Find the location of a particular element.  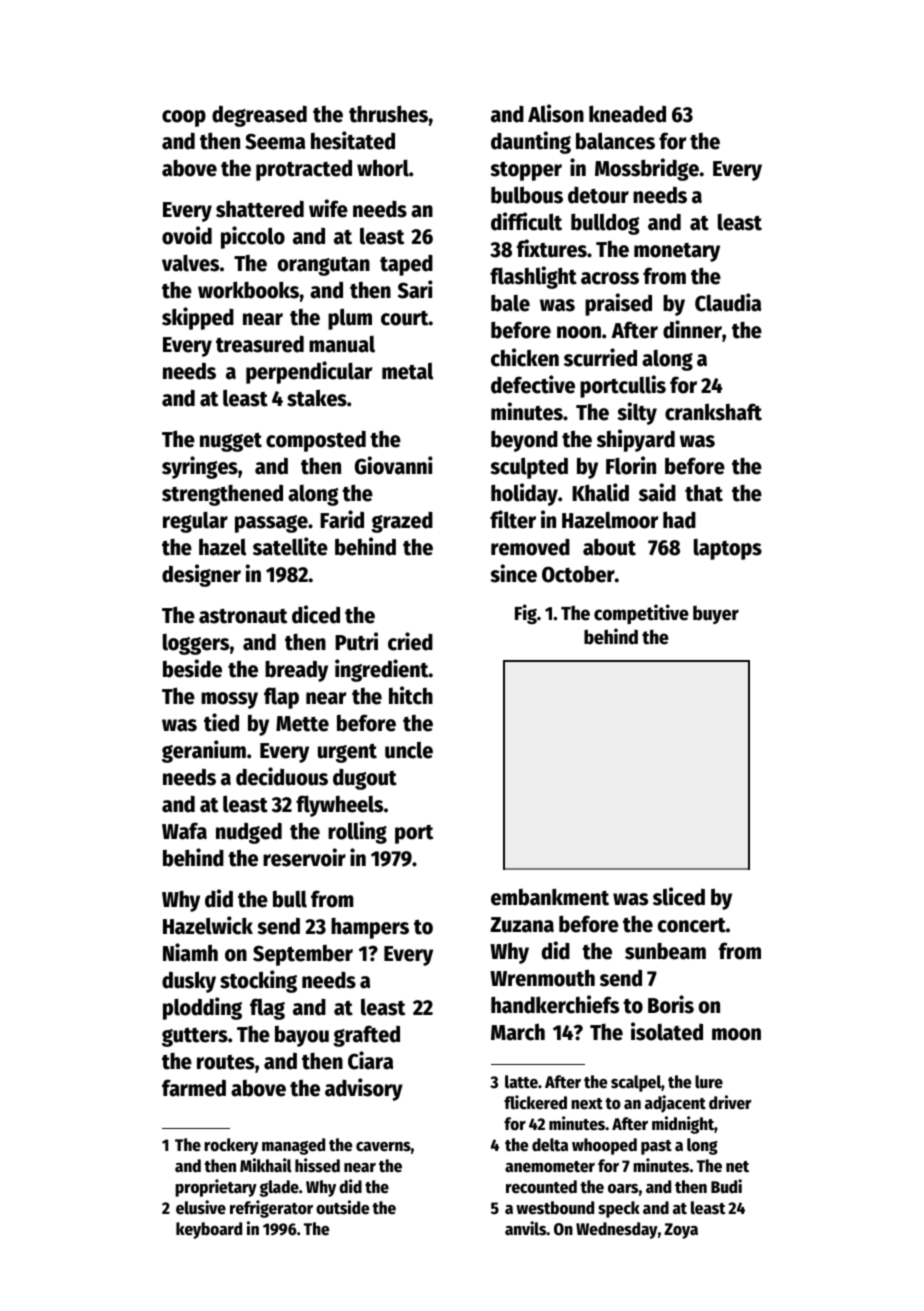

regular is located at coordinates (195, 522).
